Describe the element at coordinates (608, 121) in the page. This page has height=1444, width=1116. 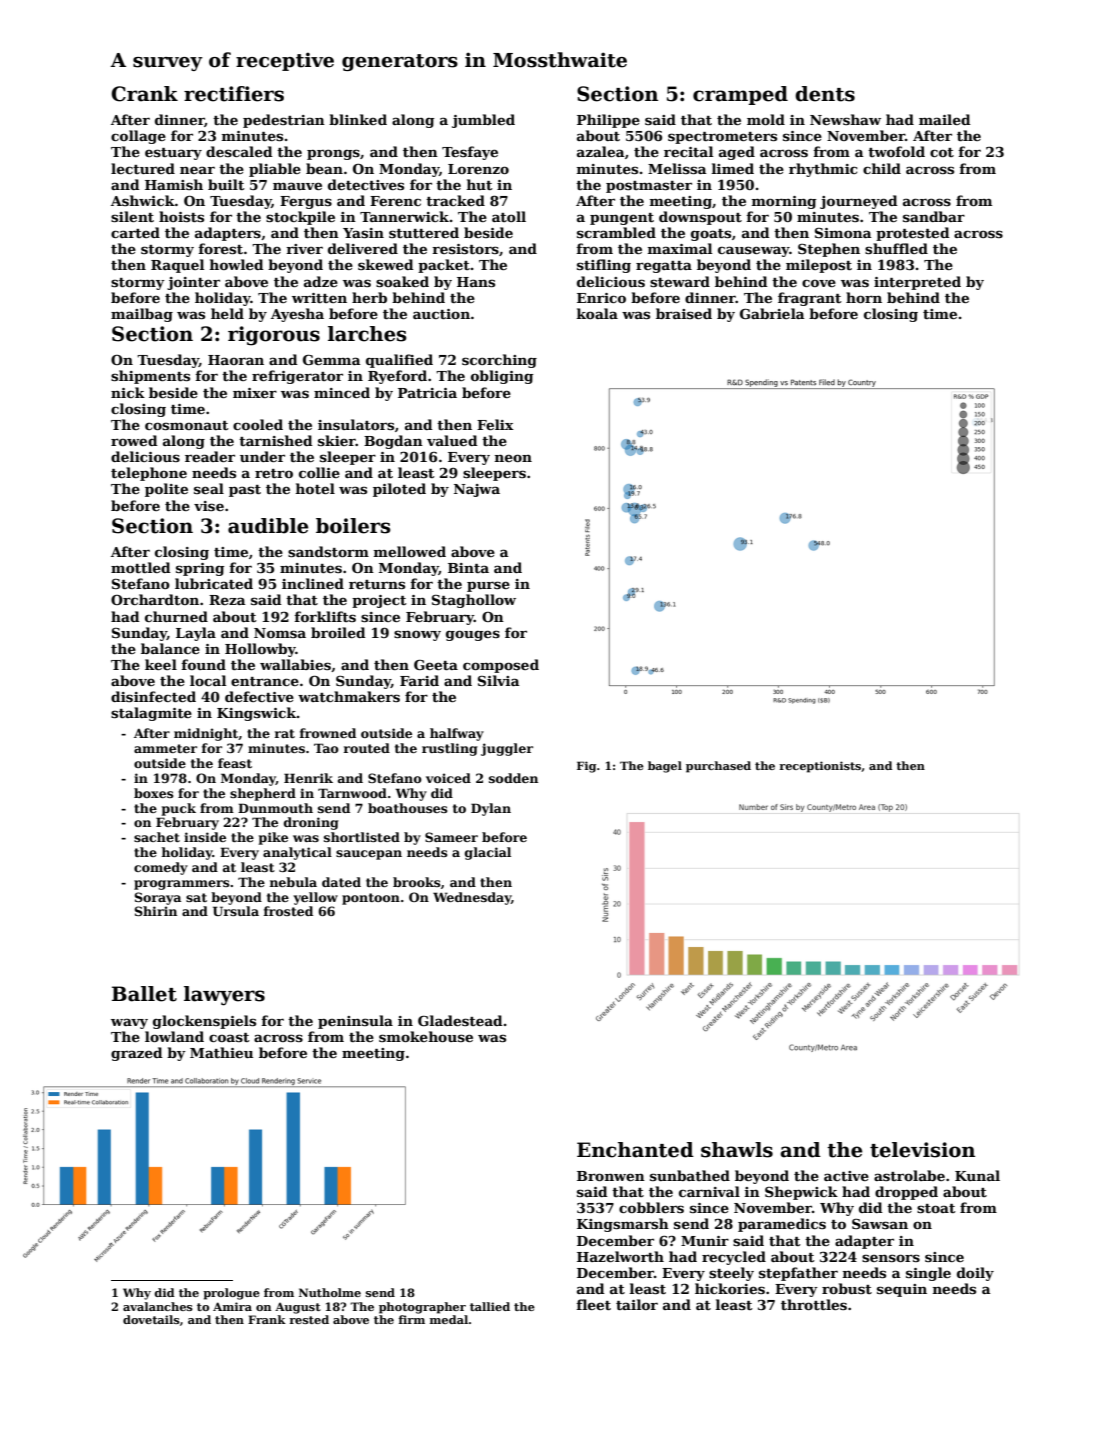
I see `Philippe` at that location.
